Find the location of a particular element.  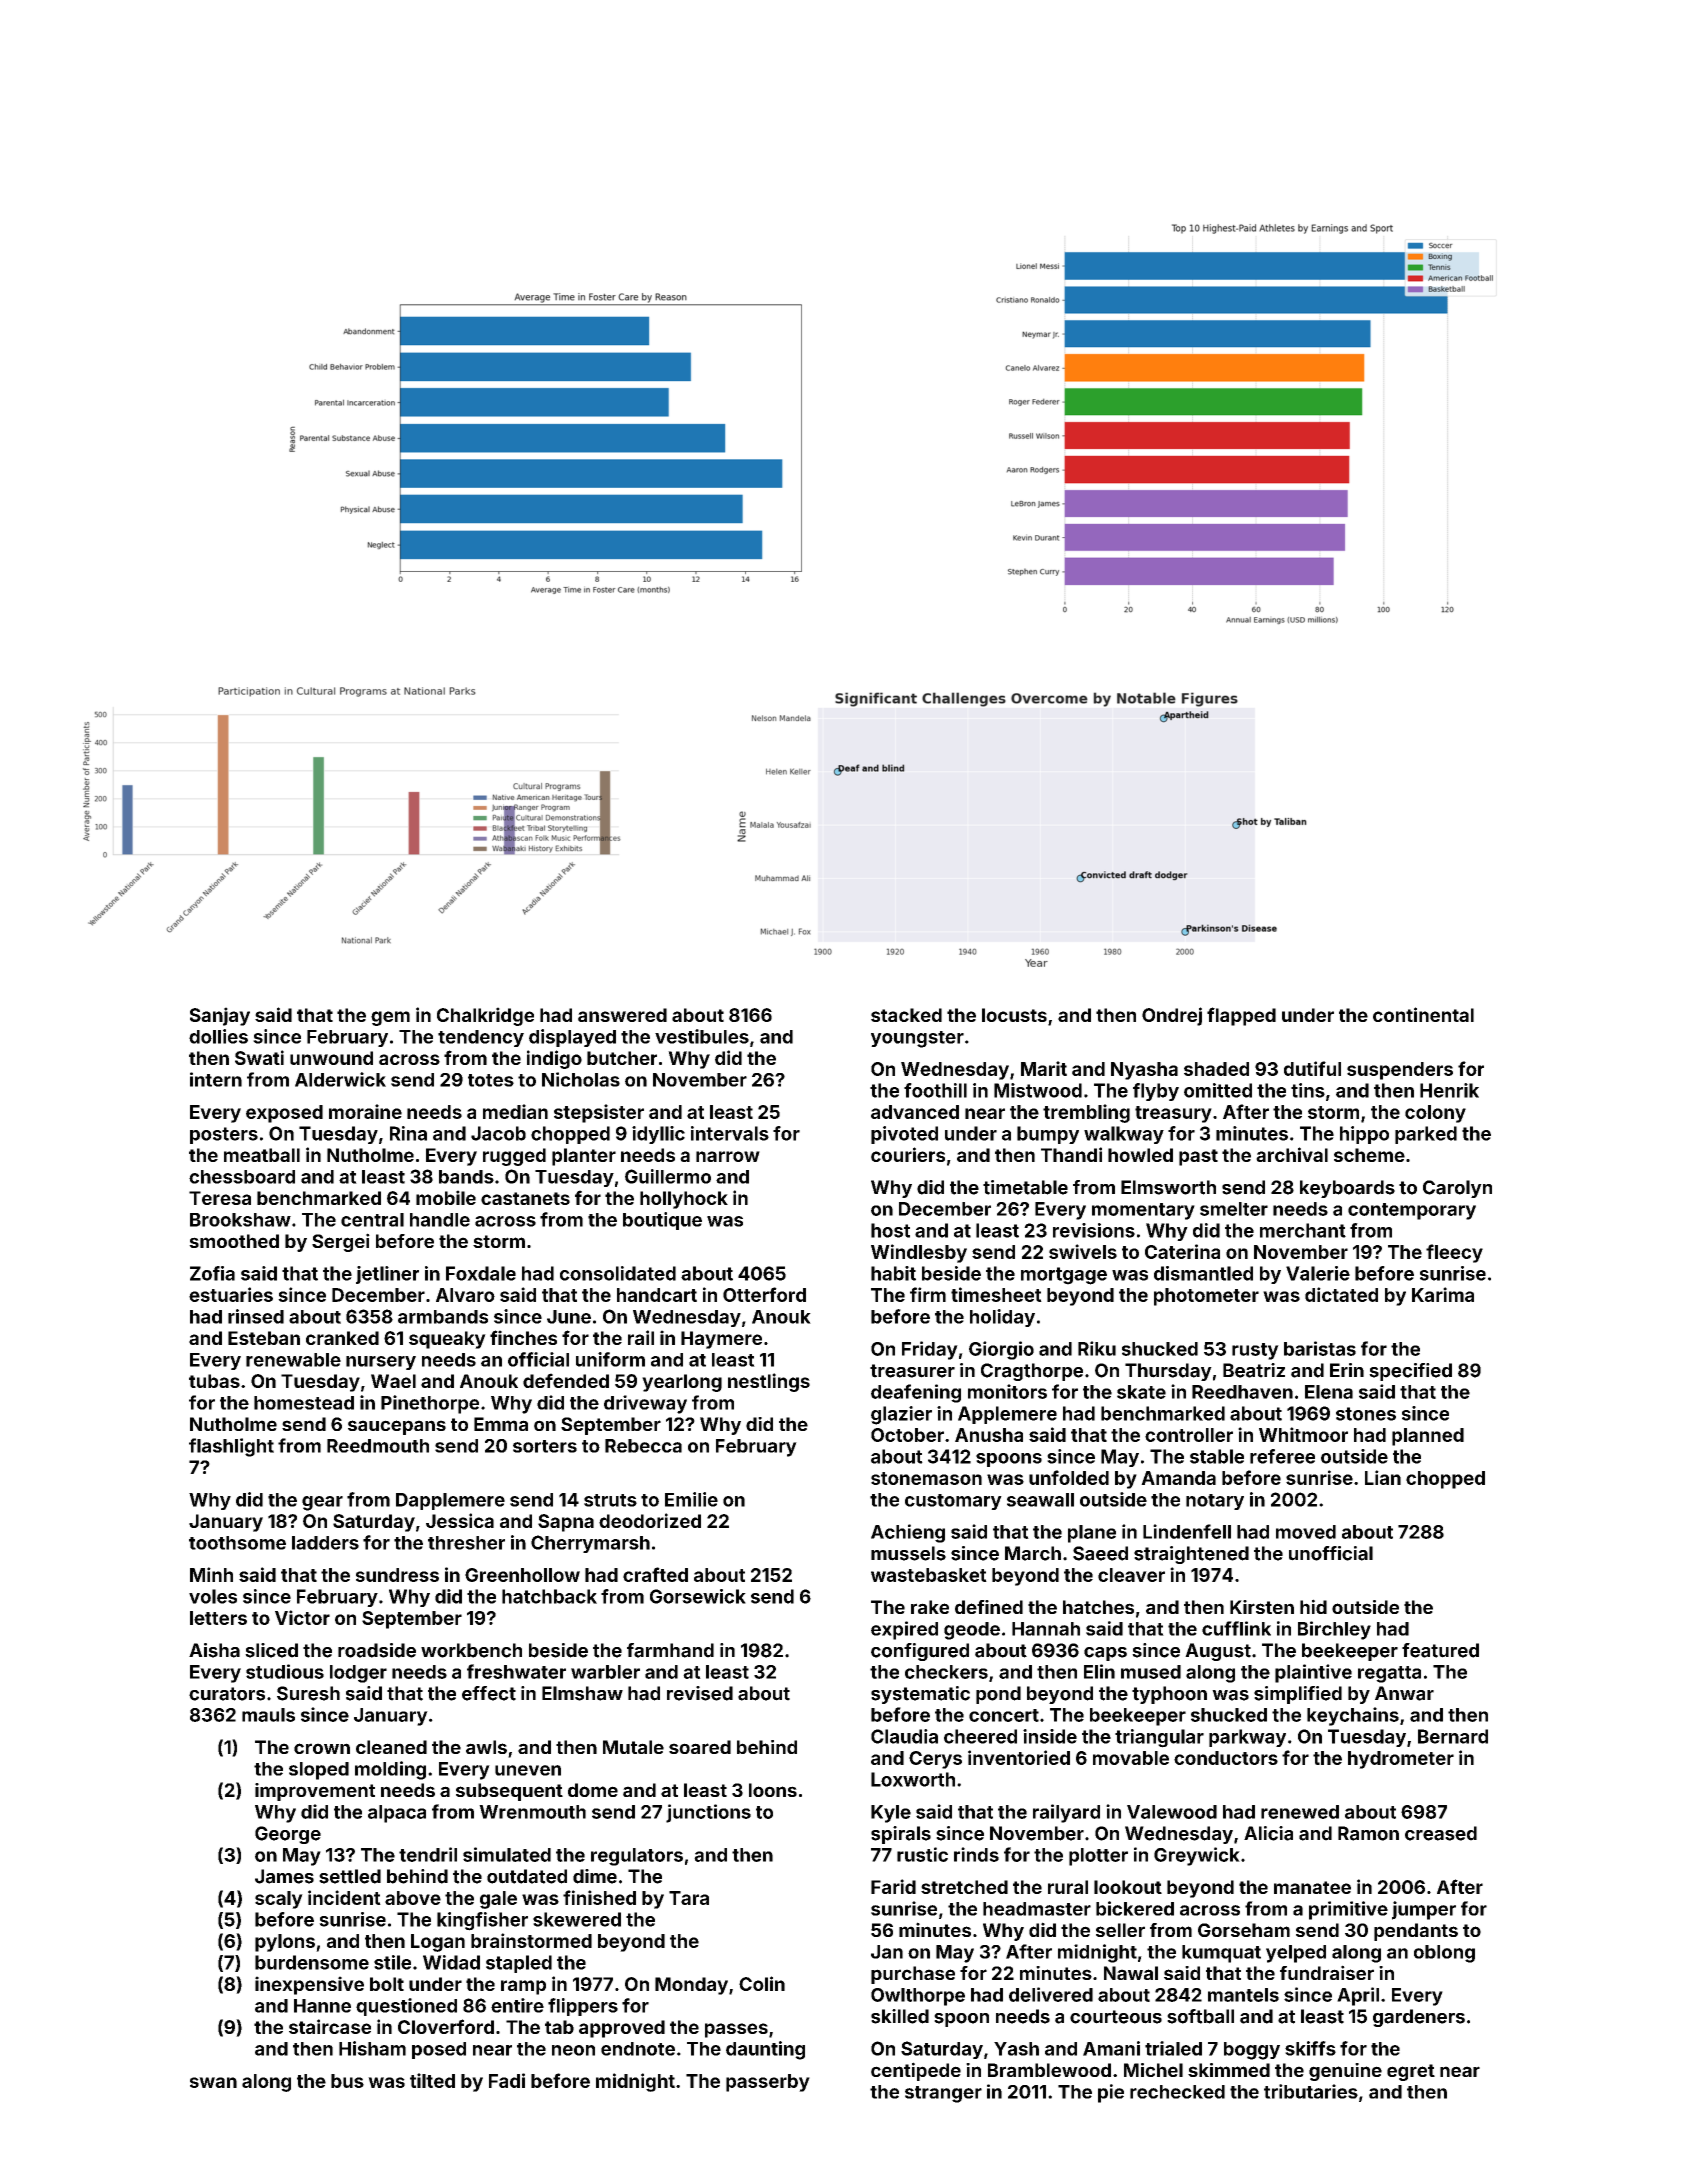

roadside is located at coordinates (377, 1650).
